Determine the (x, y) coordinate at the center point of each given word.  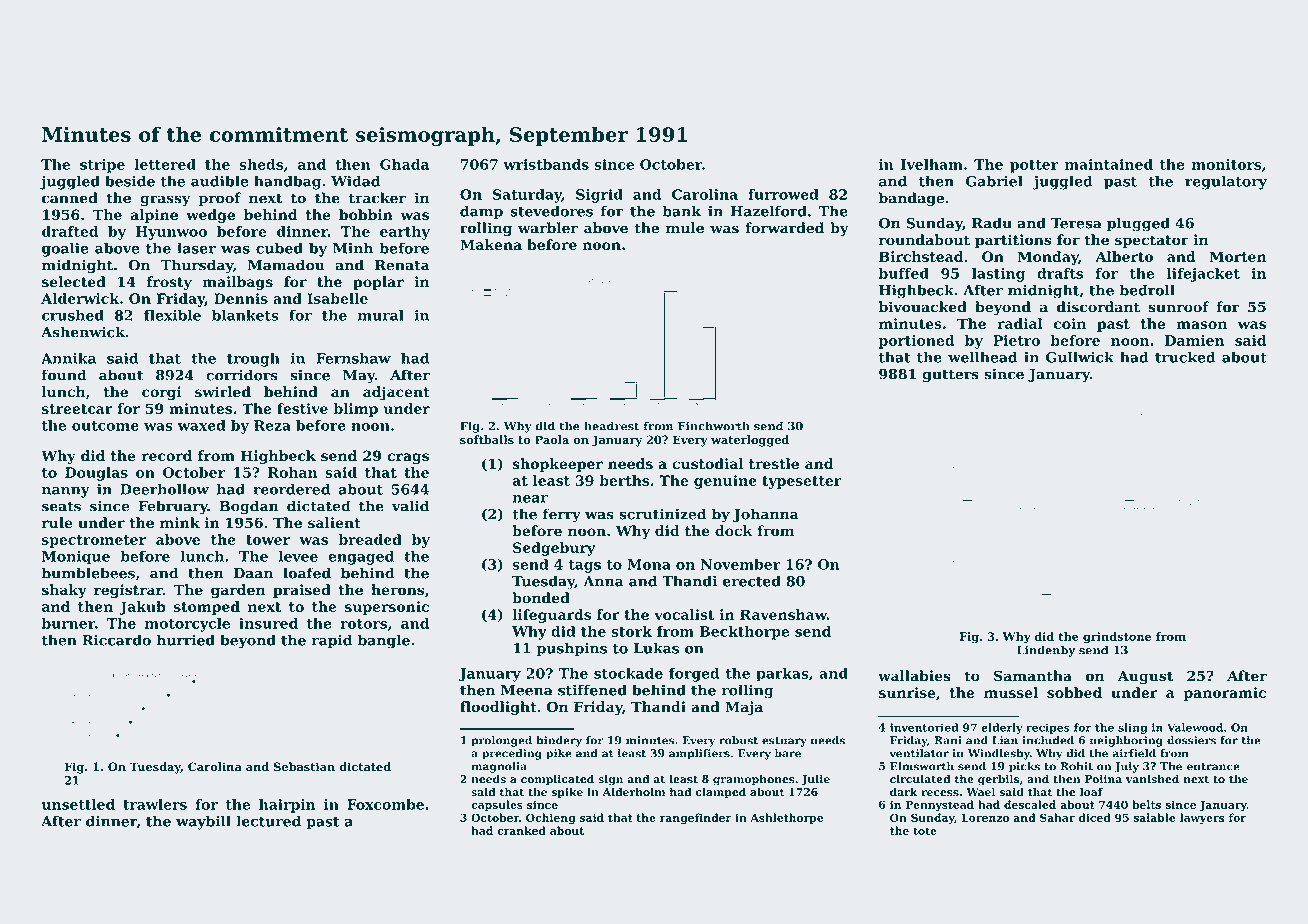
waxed (202, 425)
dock (734, 531)
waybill (203, 822)
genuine (725, 482)
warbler (548, 228)
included (1048, 740)
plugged (1138, 224)
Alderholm (634, 792)
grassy (165, 201)
